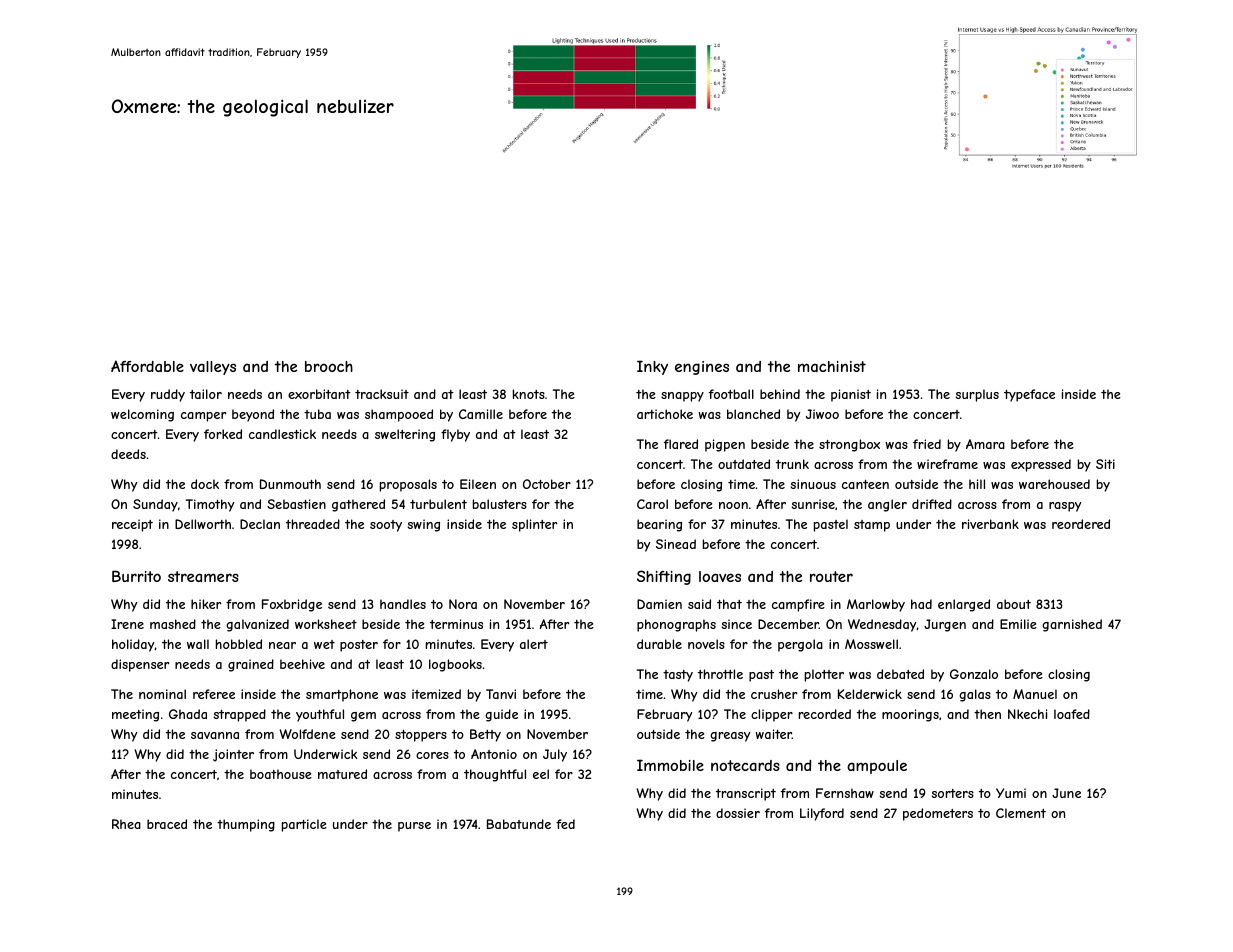 The height and width of the screenshot is (952, 1233). What do you see at coordinates (128, 454) in the screenshot?
I see `deeds` at bounding box center [128, 454].
